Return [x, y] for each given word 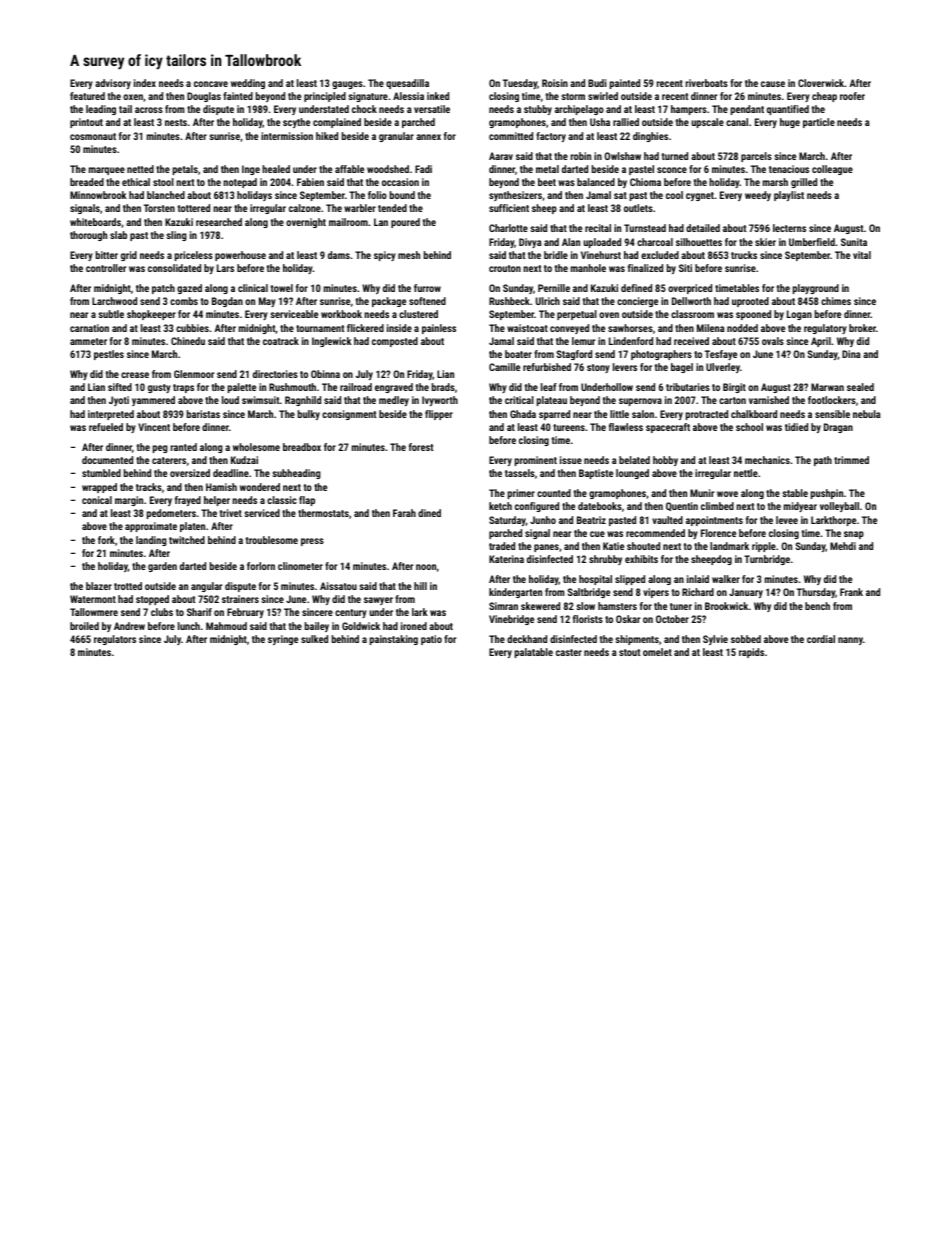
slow [585, 606]
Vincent [154, 427]
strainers [240, 599]
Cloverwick [821, 83]
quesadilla [407, 84]
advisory [113, 84]
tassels [520, 473]
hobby [665, 461]
